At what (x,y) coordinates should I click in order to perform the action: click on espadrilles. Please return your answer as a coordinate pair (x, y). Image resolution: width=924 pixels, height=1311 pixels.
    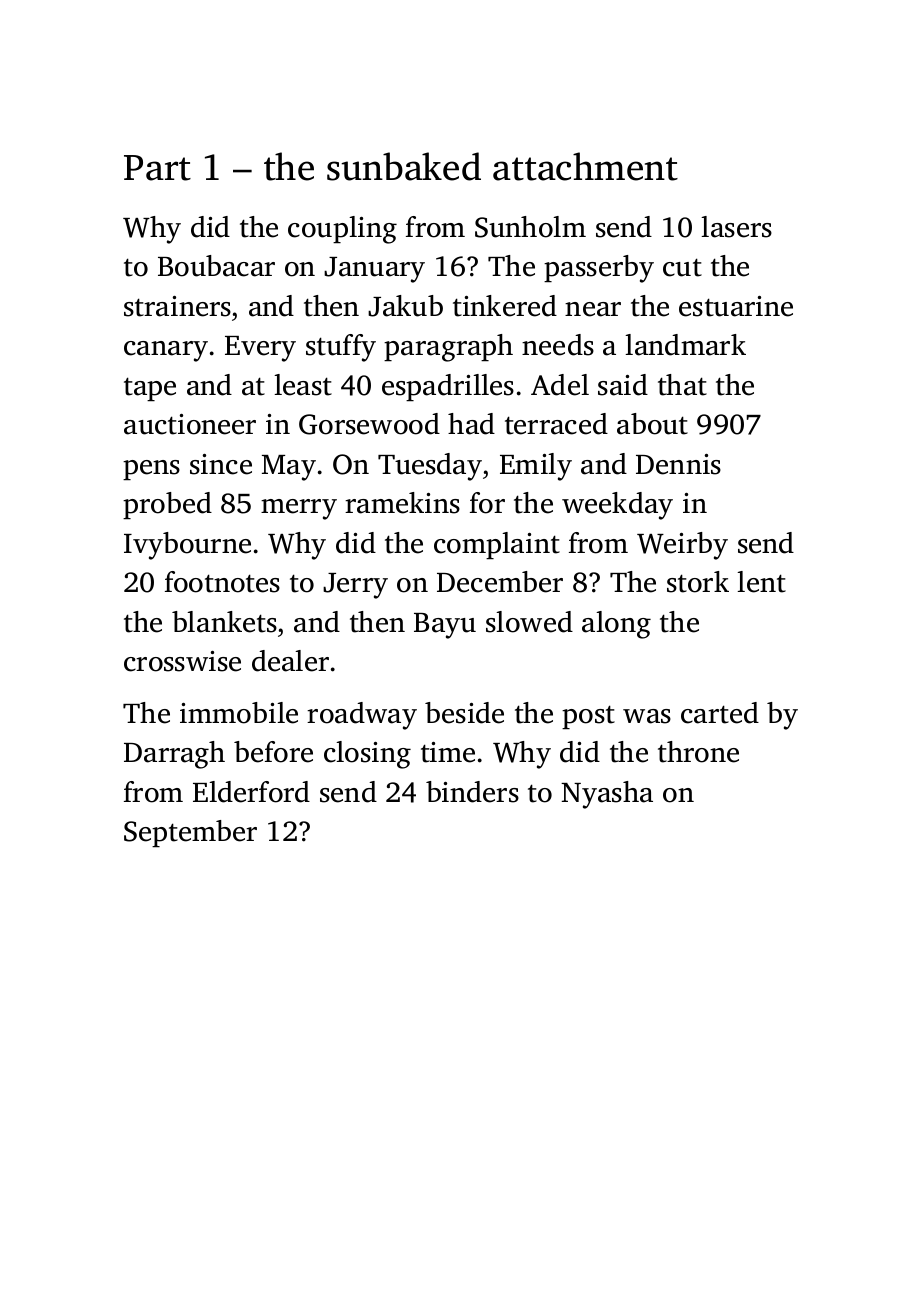
    Looking at the image, I should click on (448, 387).
